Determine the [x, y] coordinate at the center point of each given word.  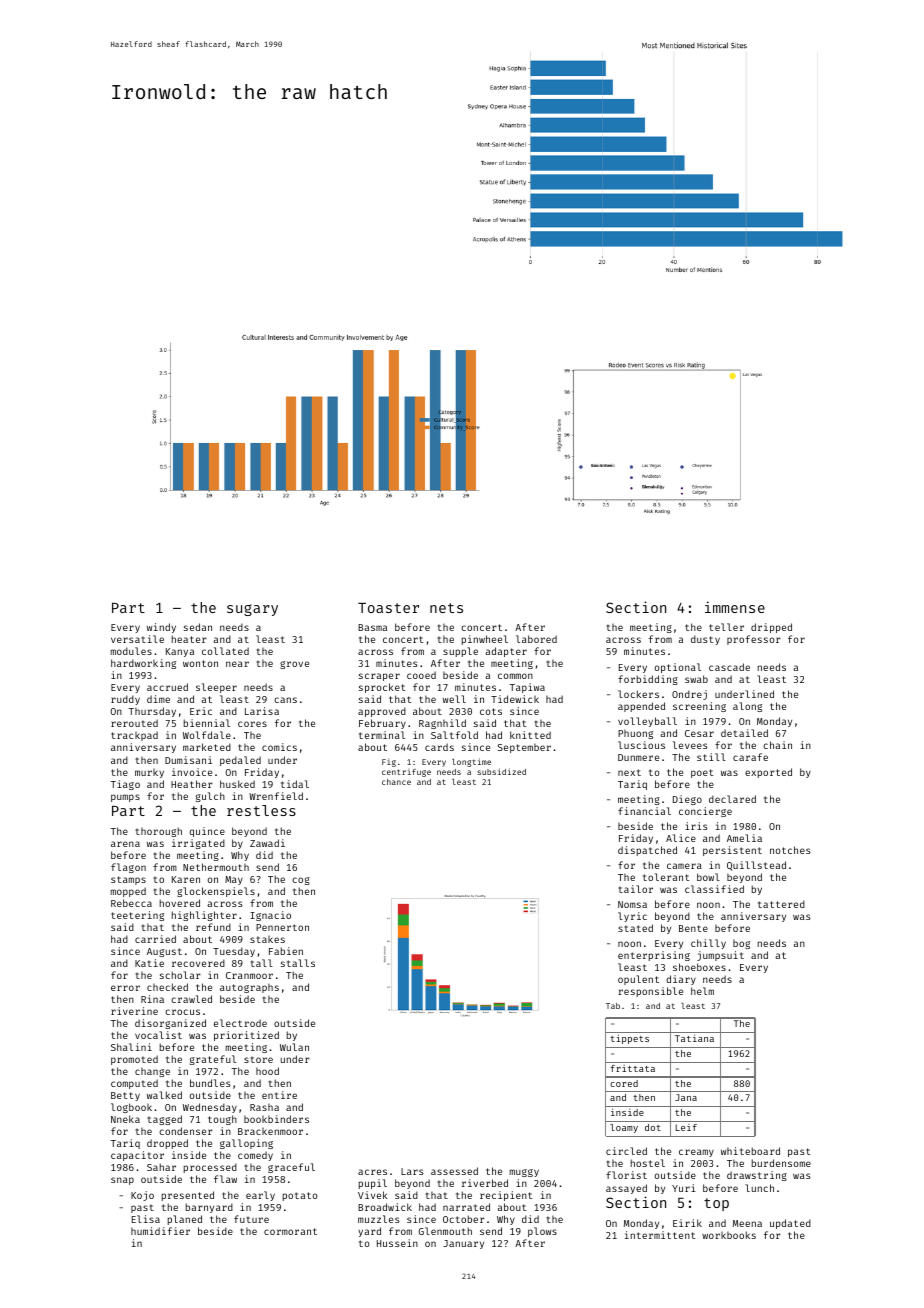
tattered [781, 904]
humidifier [160, 1231]
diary [681, 980]
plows [542, 1232]
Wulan [294, 1047]
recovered [198, 963]
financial [644, 811]
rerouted [134, 723]
